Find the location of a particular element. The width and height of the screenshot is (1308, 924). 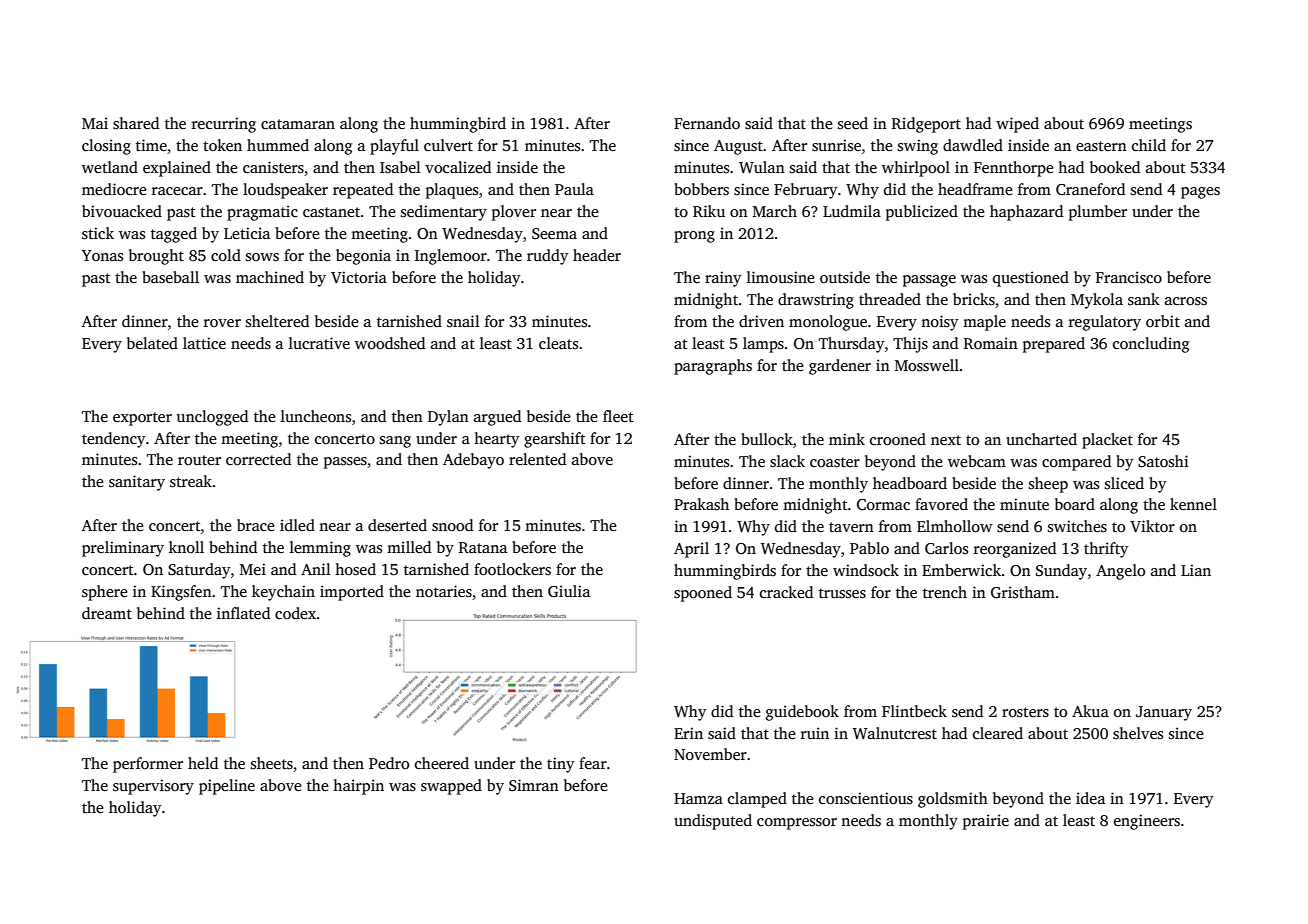

child is located at coordinates (1149, 145).
